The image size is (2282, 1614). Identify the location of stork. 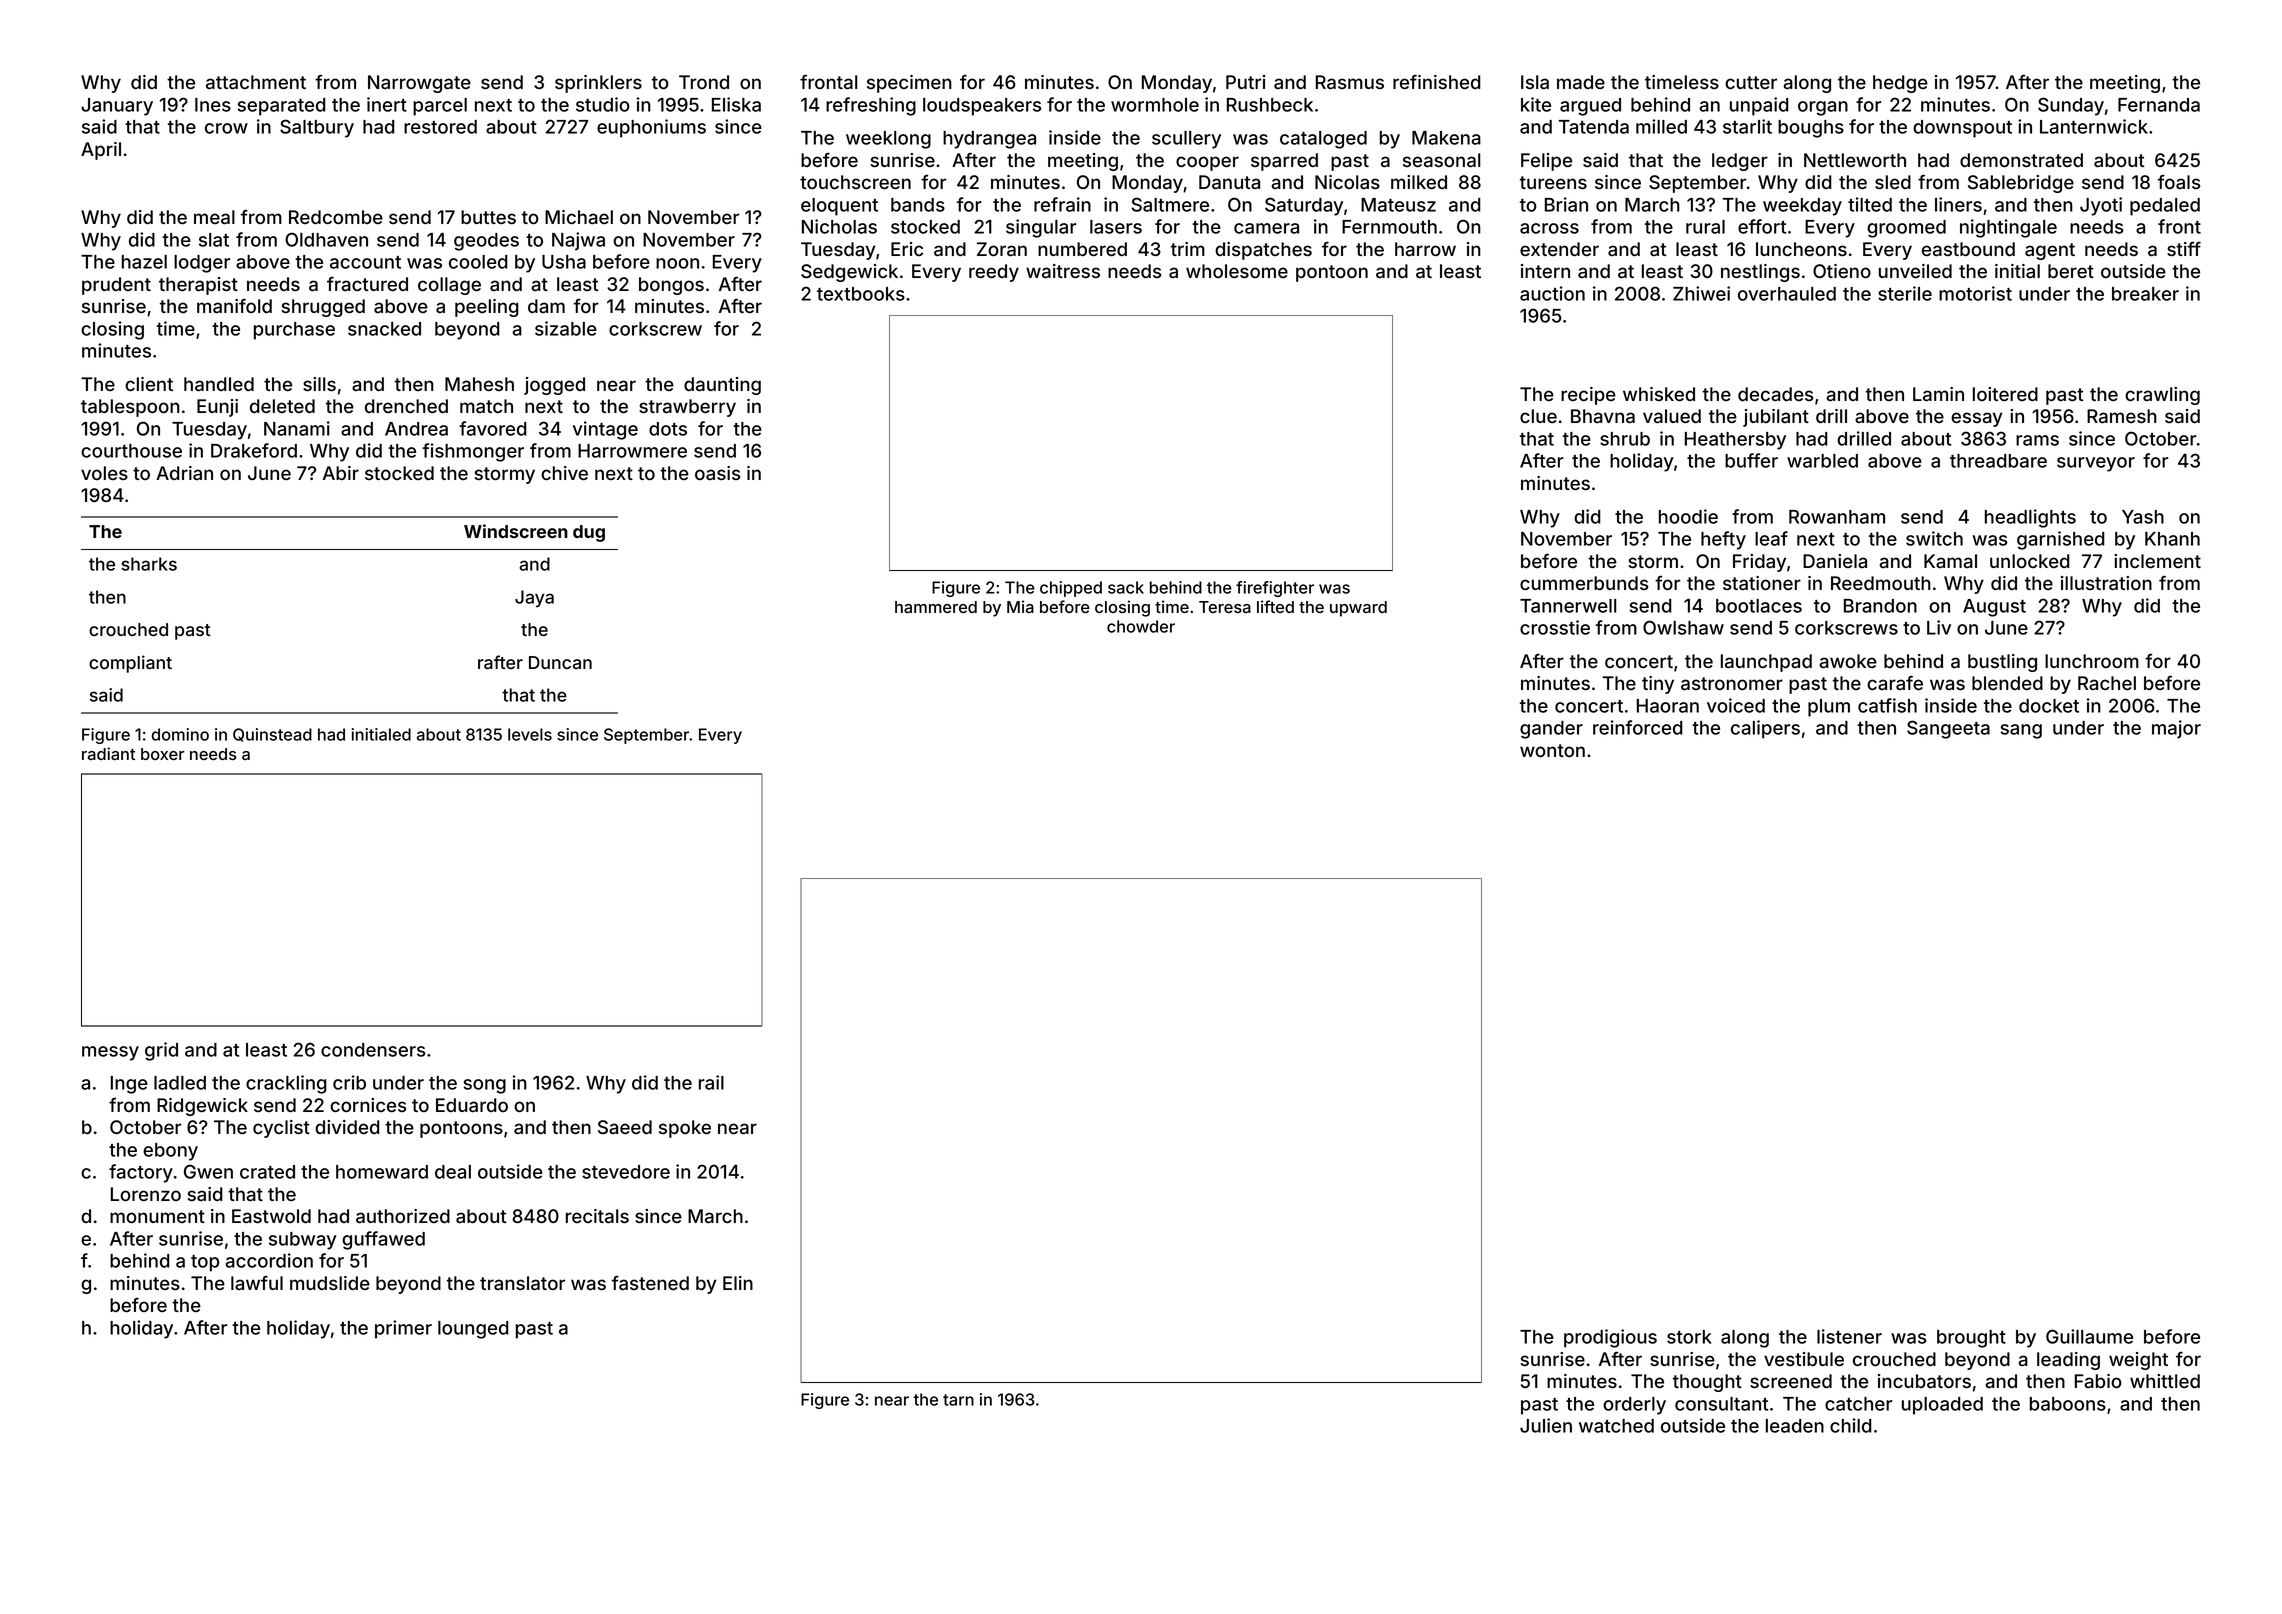
(1689, 1337).
